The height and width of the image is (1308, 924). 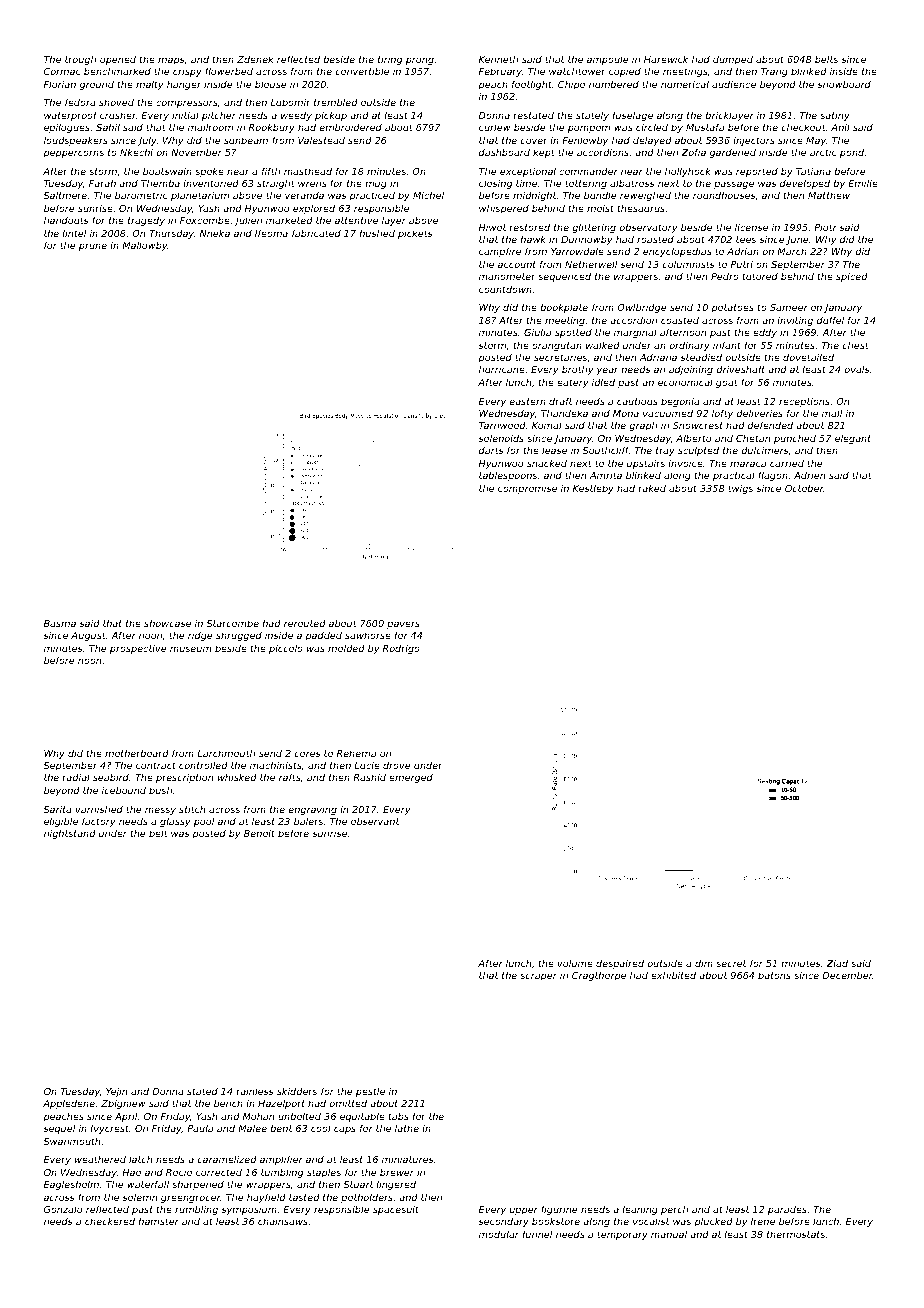 What do you see at coordinates (59, 1129) in the image?
I see `sequel` at bounding box center [59, 1129].
